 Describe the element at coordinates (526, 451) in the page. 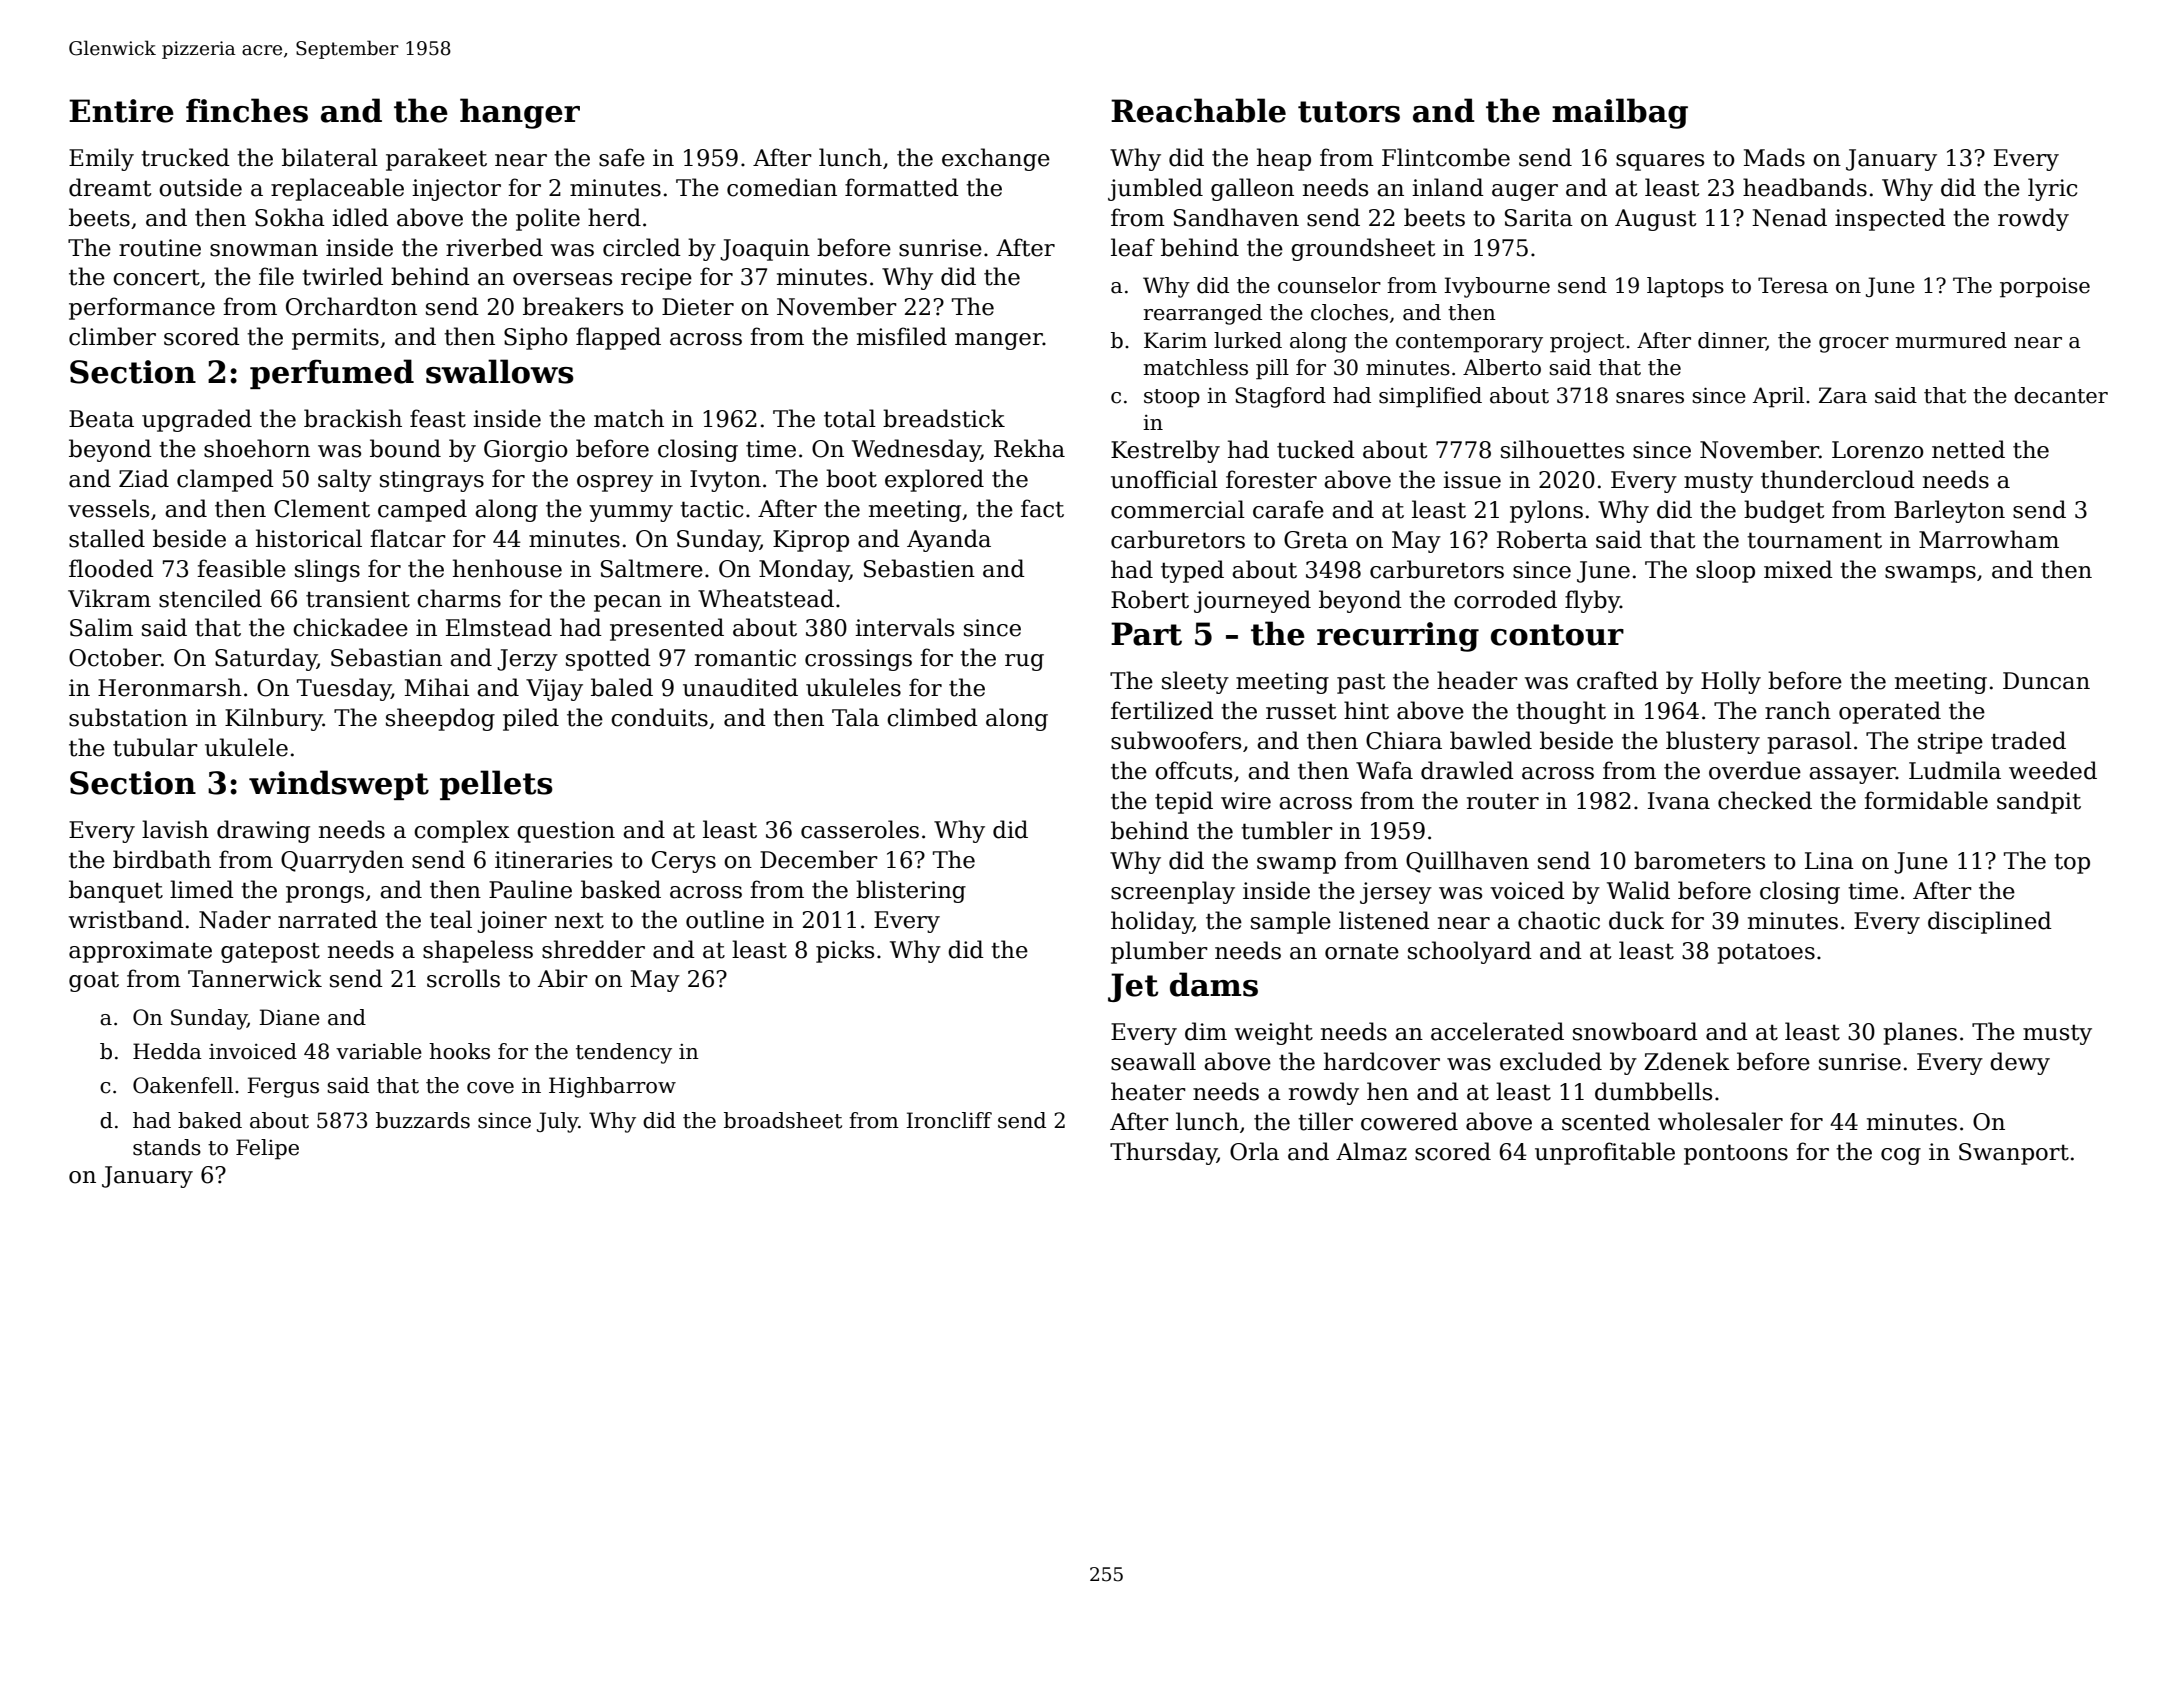

I see `Giorgio` at that location.
